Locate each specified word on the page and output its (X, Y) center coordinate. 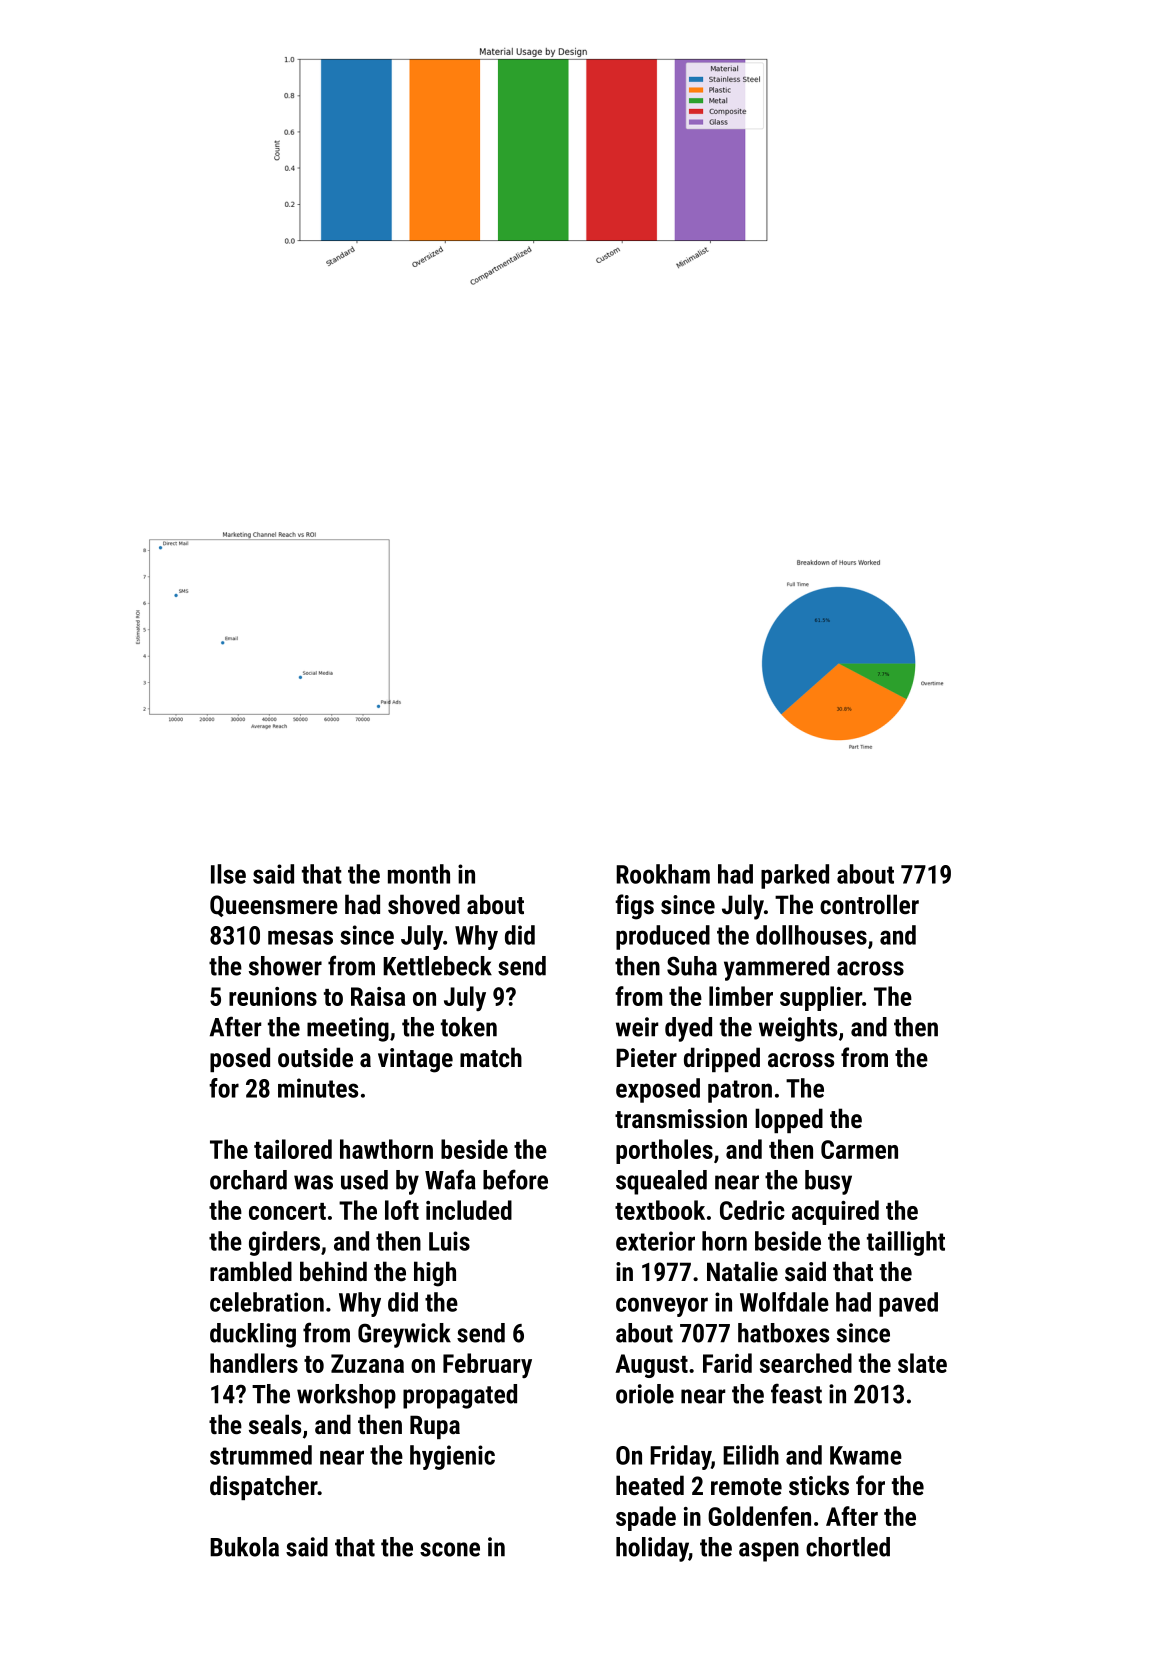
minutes (318, 1088)
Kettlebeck (437, 966)
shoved (424, 904)
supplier (821, 998)
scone (450, 1549)
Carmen (859, 1149)
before (515, 1179)
